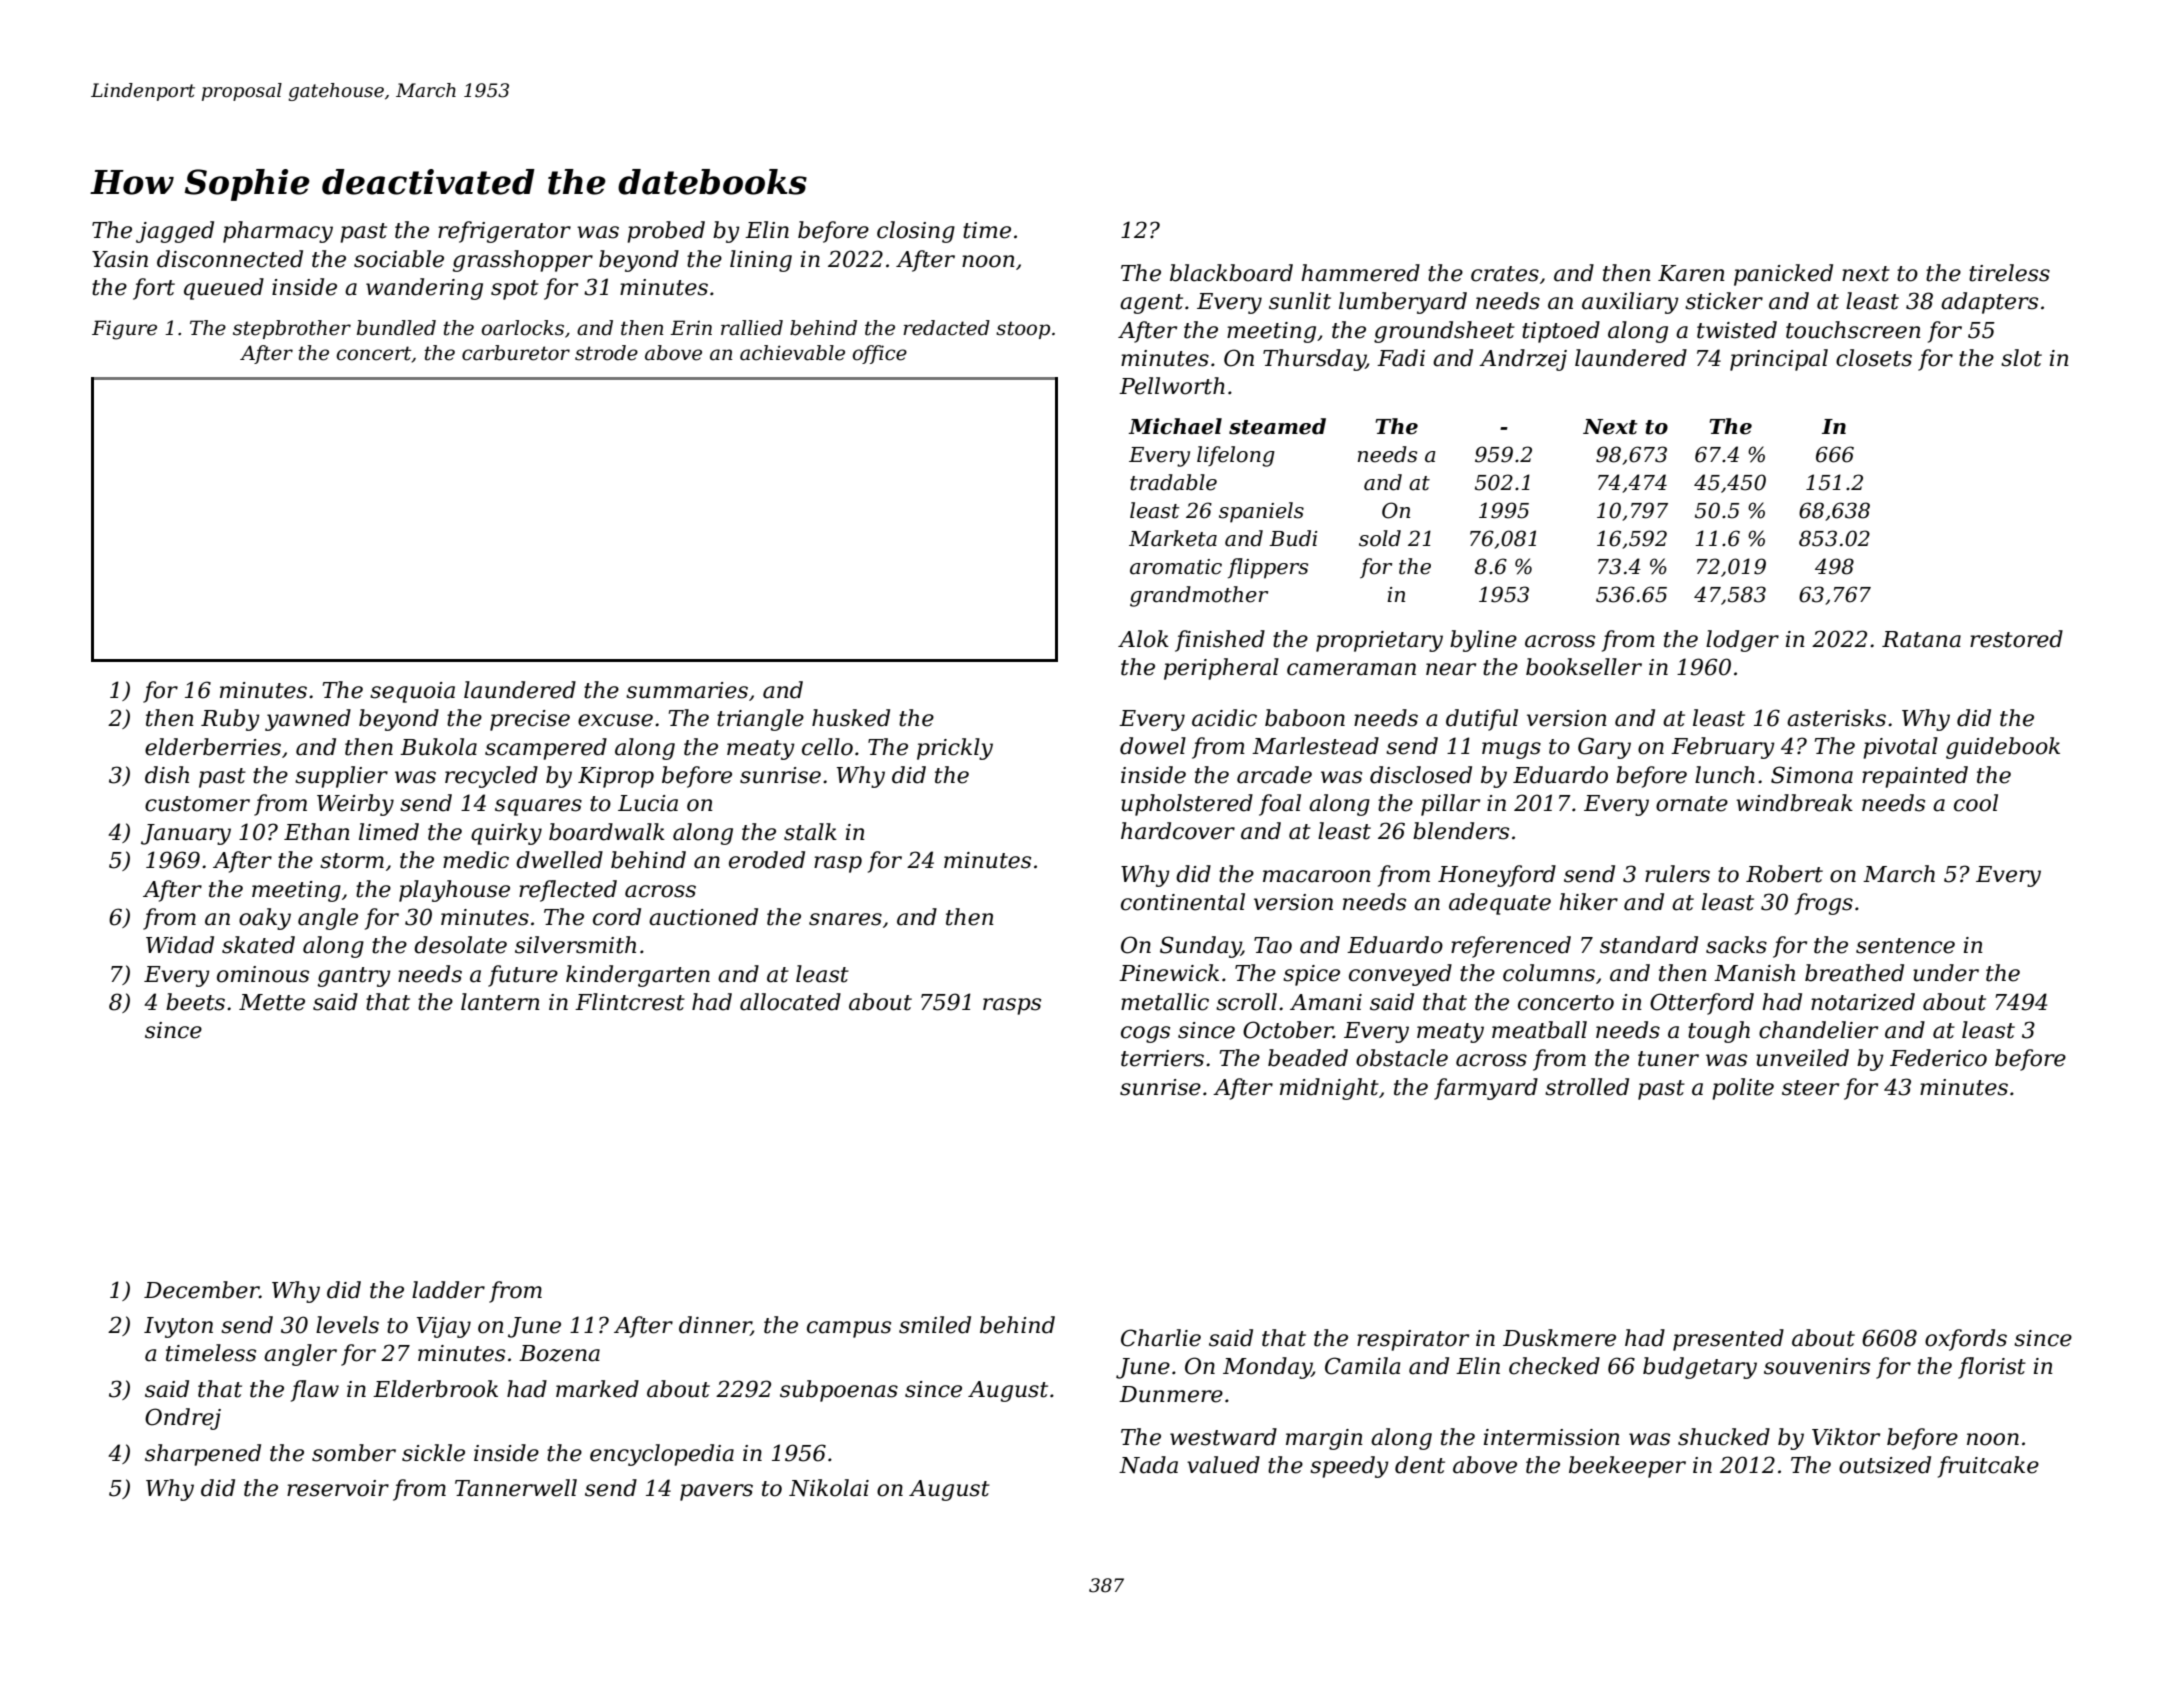  I want to click on sequoia, so click(412, 692).
